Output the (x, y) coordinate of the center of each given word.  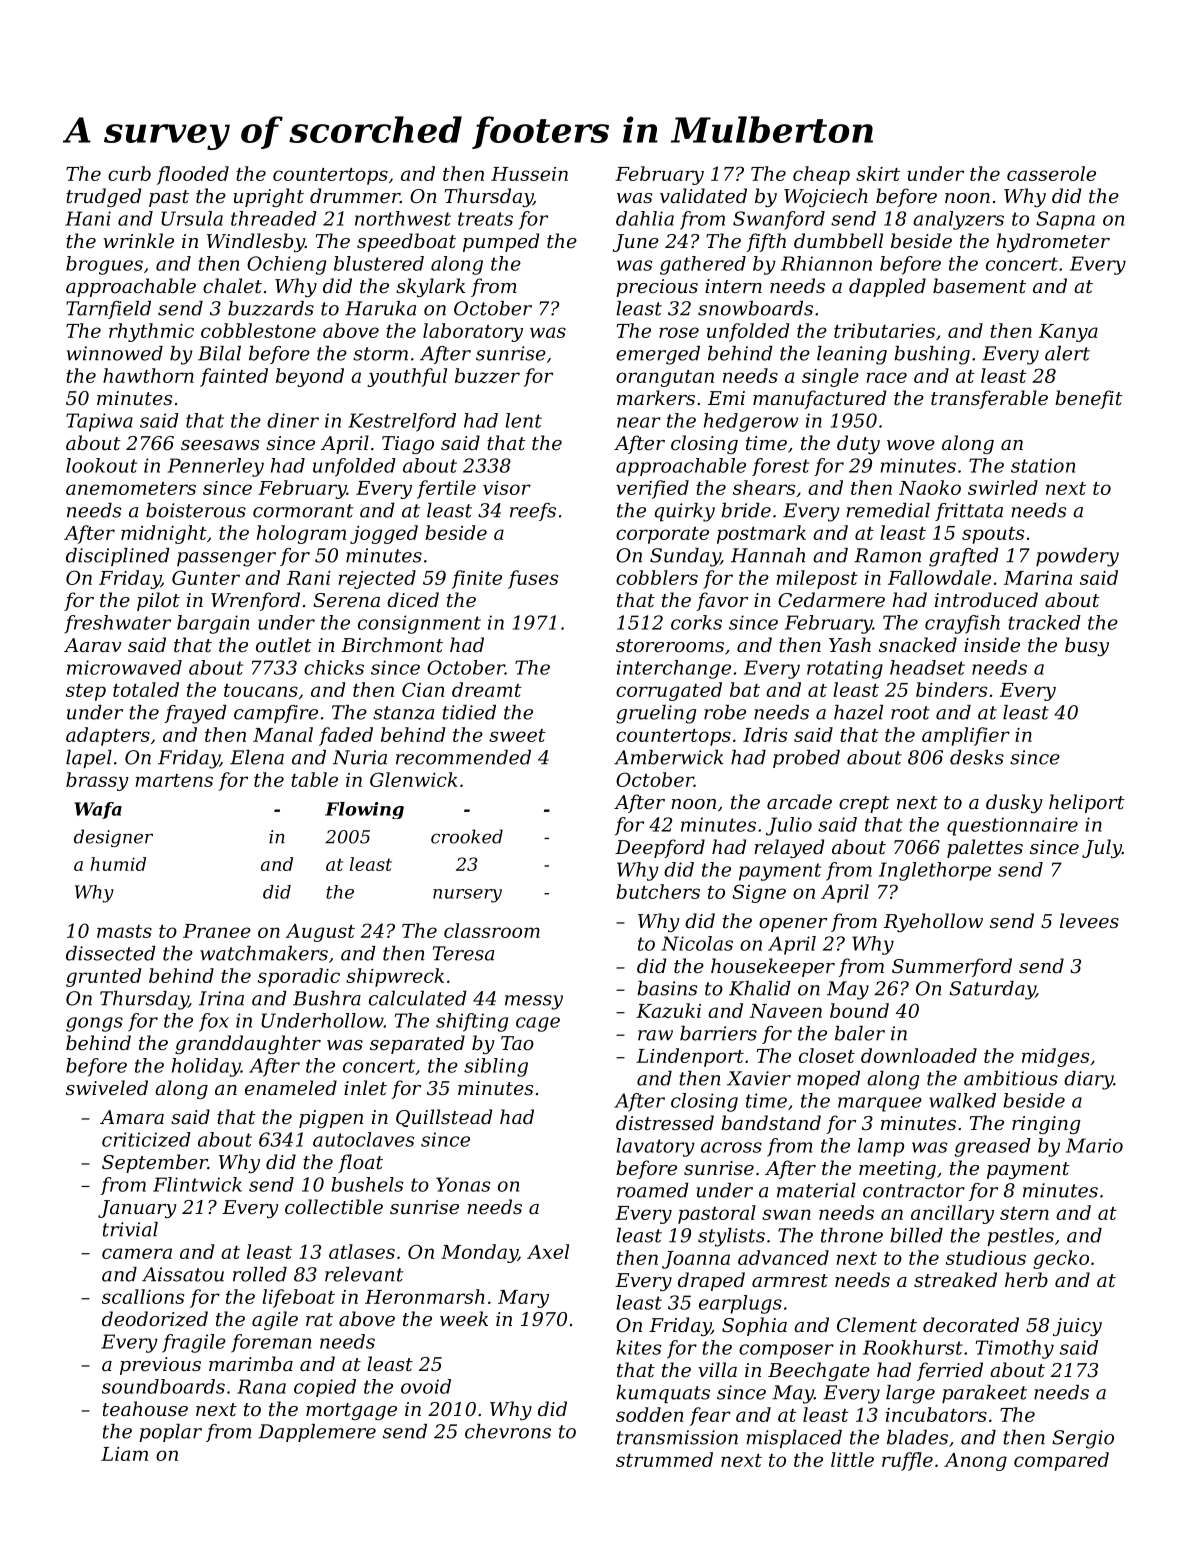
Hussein (529, 174)
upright (268, 197)
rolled (260, 1274)
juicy (1077, 1327)
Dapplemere (317, 1433)
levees (1089, 920)
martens (174, 780)
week (464, 1318)
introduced (986, 599)
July (1102, 848)
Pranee (217, 931)
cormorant (303, 511)
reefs (533, 512)
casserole (1051, 173)
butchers (658, 891)
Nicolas (697, 943)
